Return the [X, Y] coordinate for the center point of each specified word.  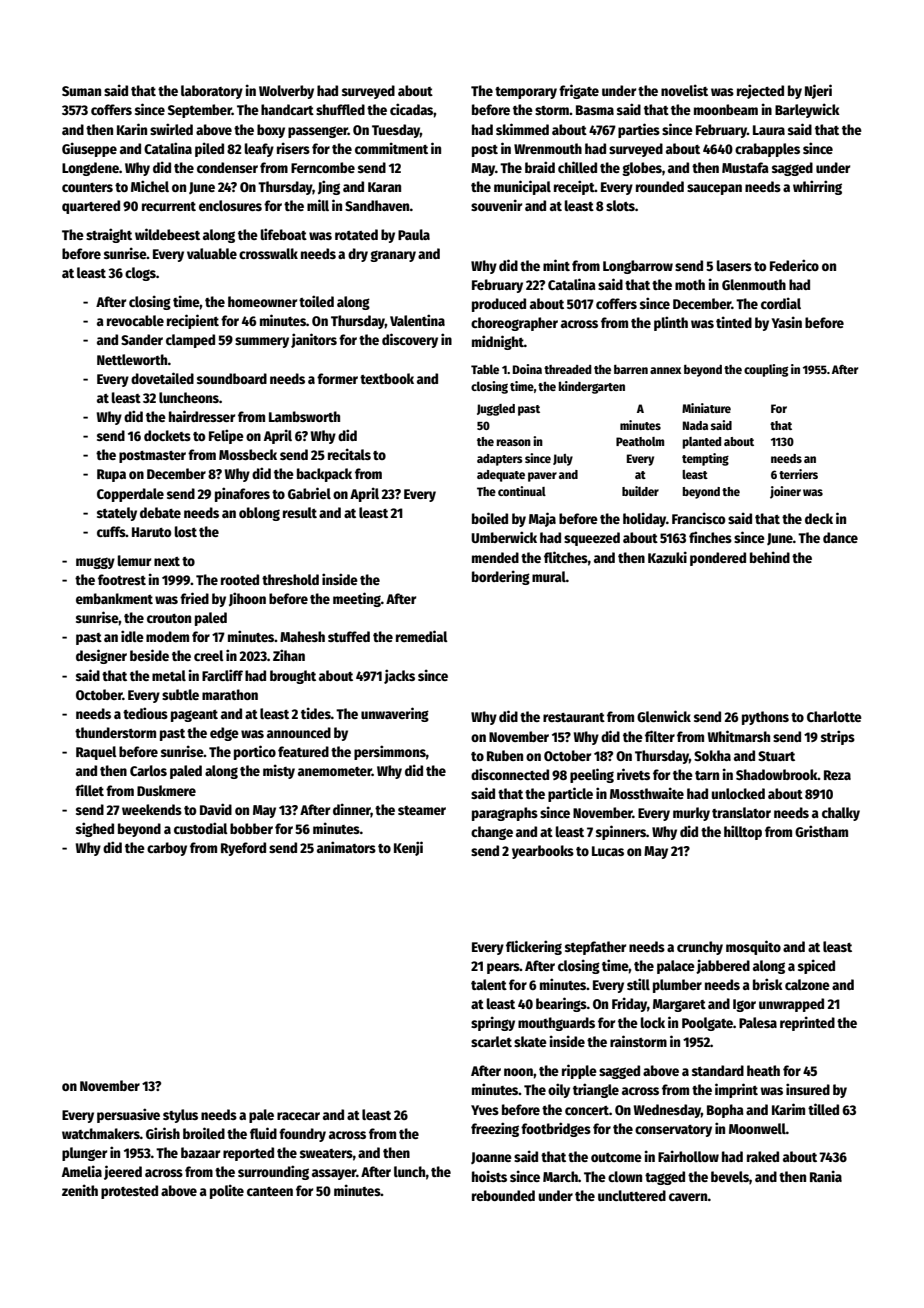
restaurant [574, 717]
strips [838, 737]
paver [542, 477]
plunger [84, 1154]
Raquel [96, 753]
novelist [684, 90]
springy [493, 1023]
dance [840, 537]
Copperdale [130, 495]
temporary [526, 93]
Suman [81, 91]
